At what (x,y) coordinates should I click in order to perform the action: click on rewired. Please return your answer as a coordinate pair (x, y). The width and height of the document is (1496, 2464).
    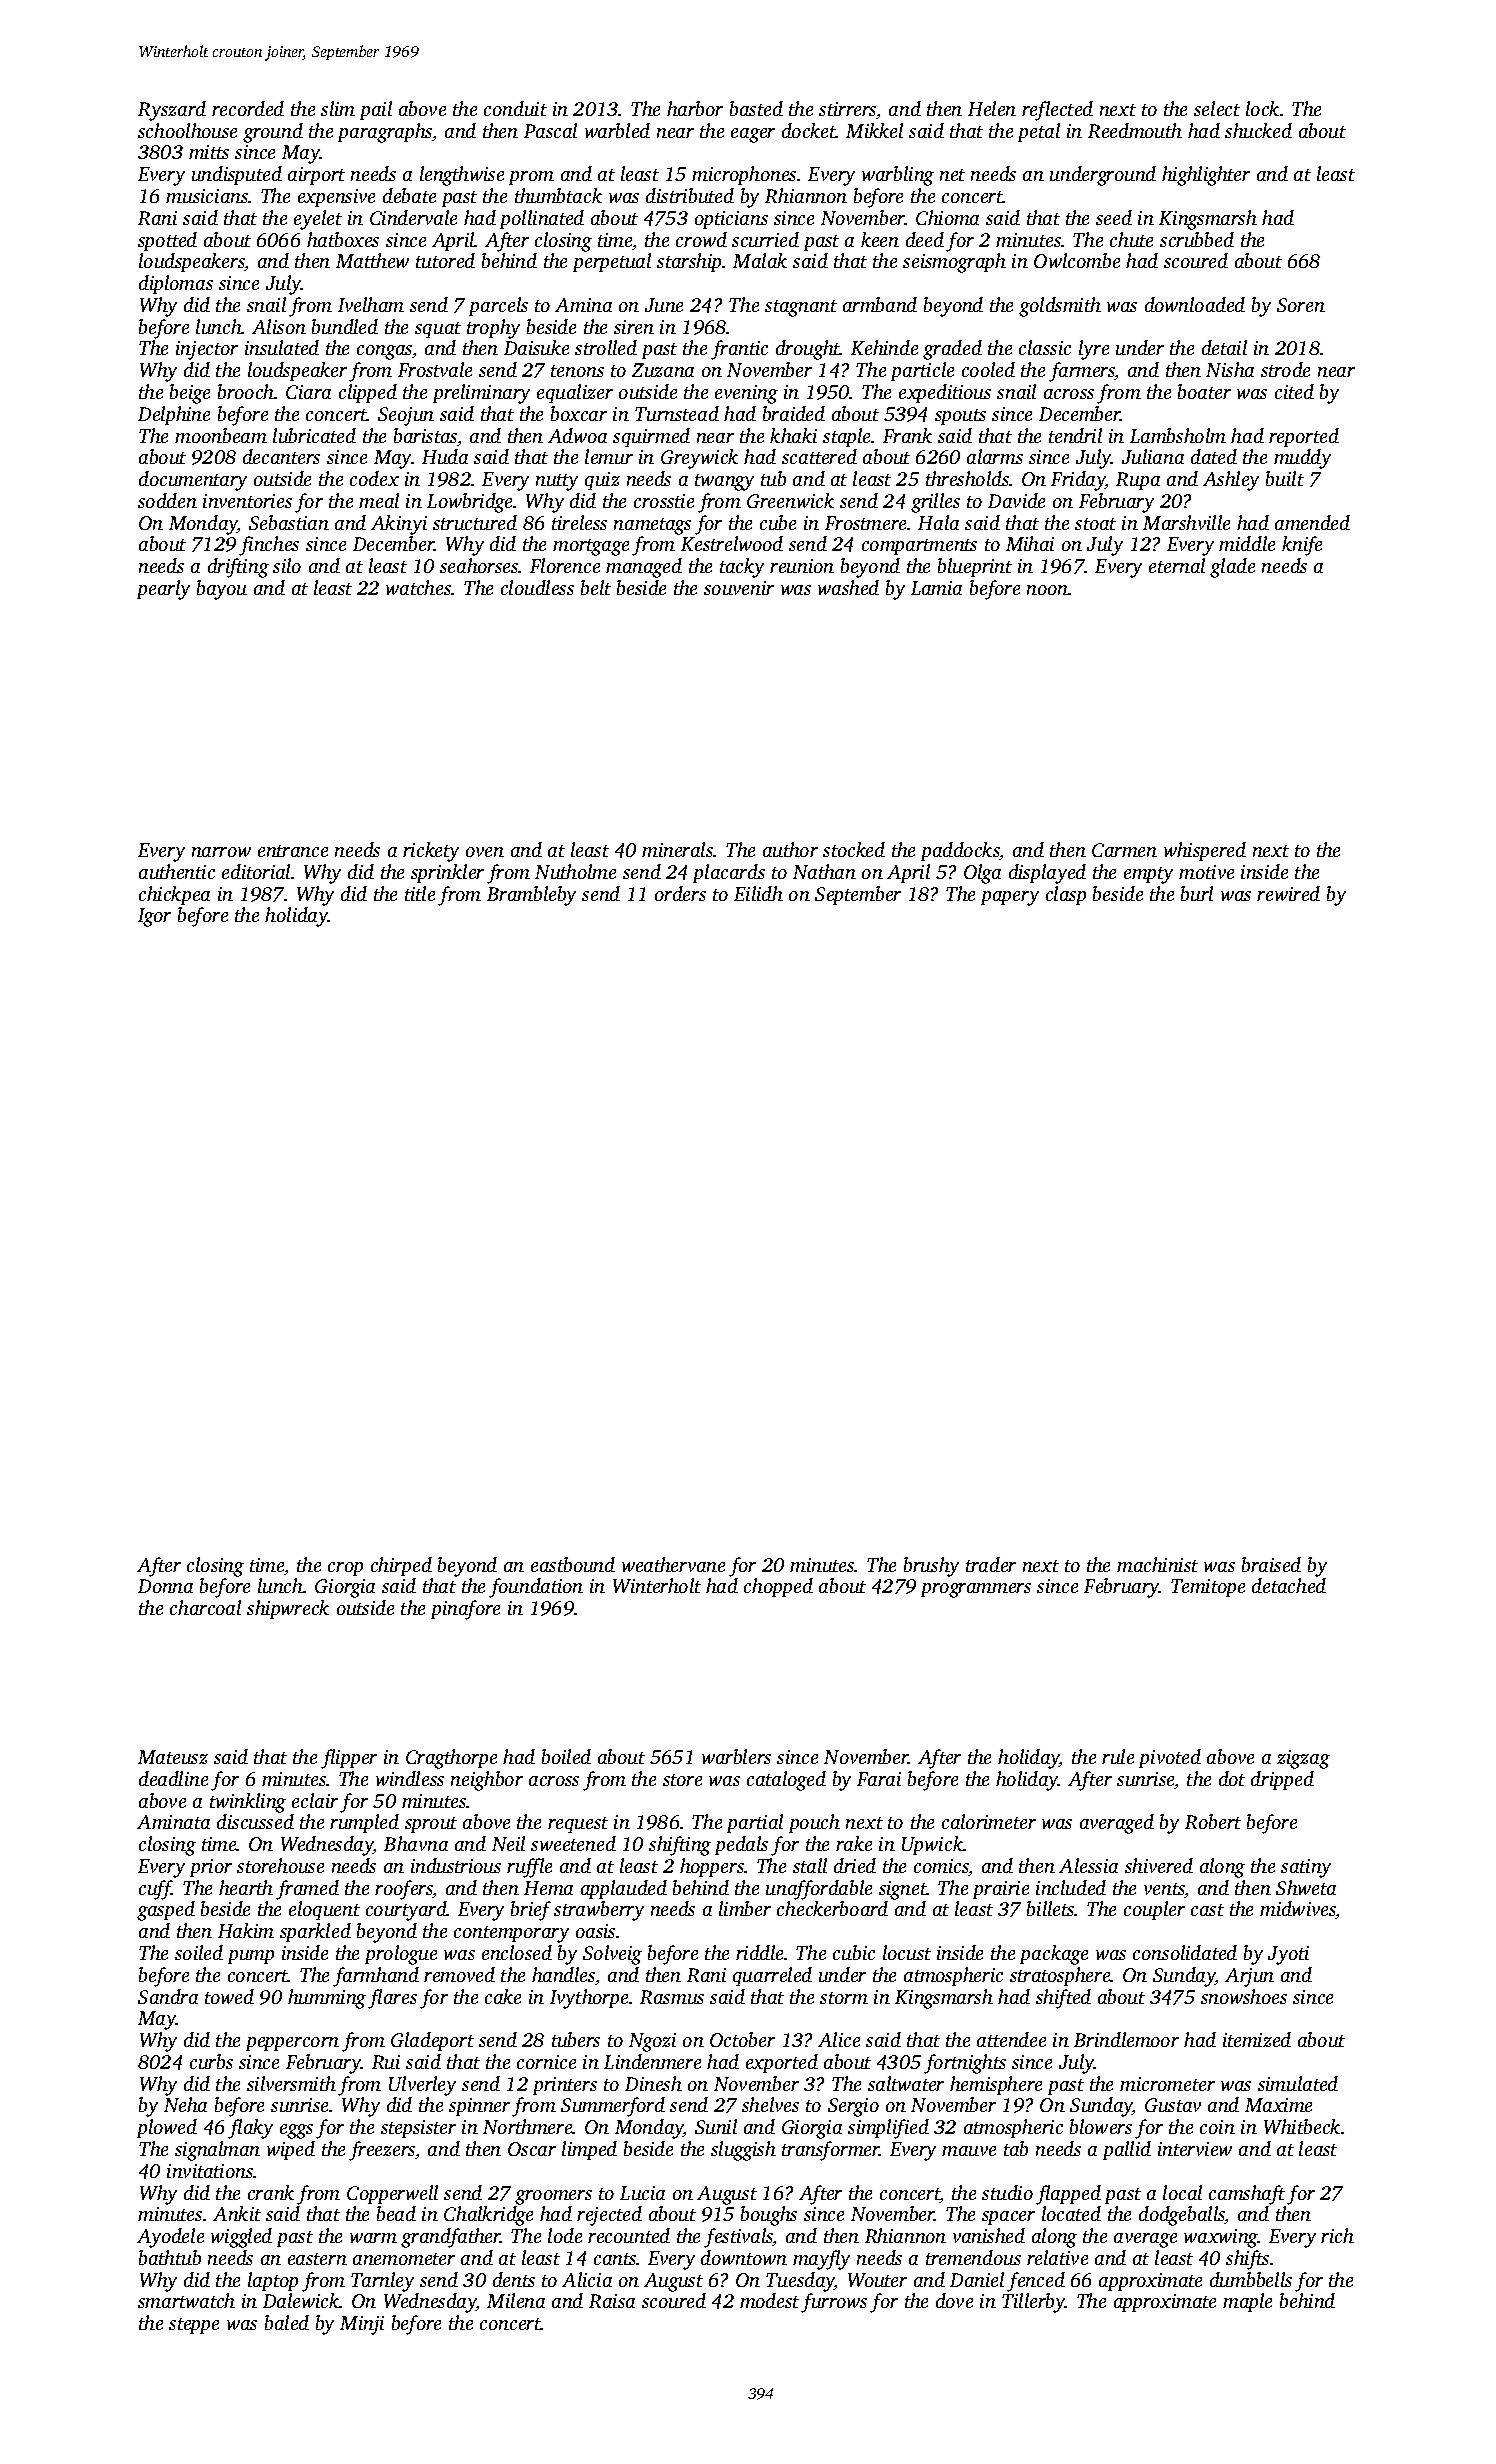
    Looking at the image, I should click on (1288, 893).
